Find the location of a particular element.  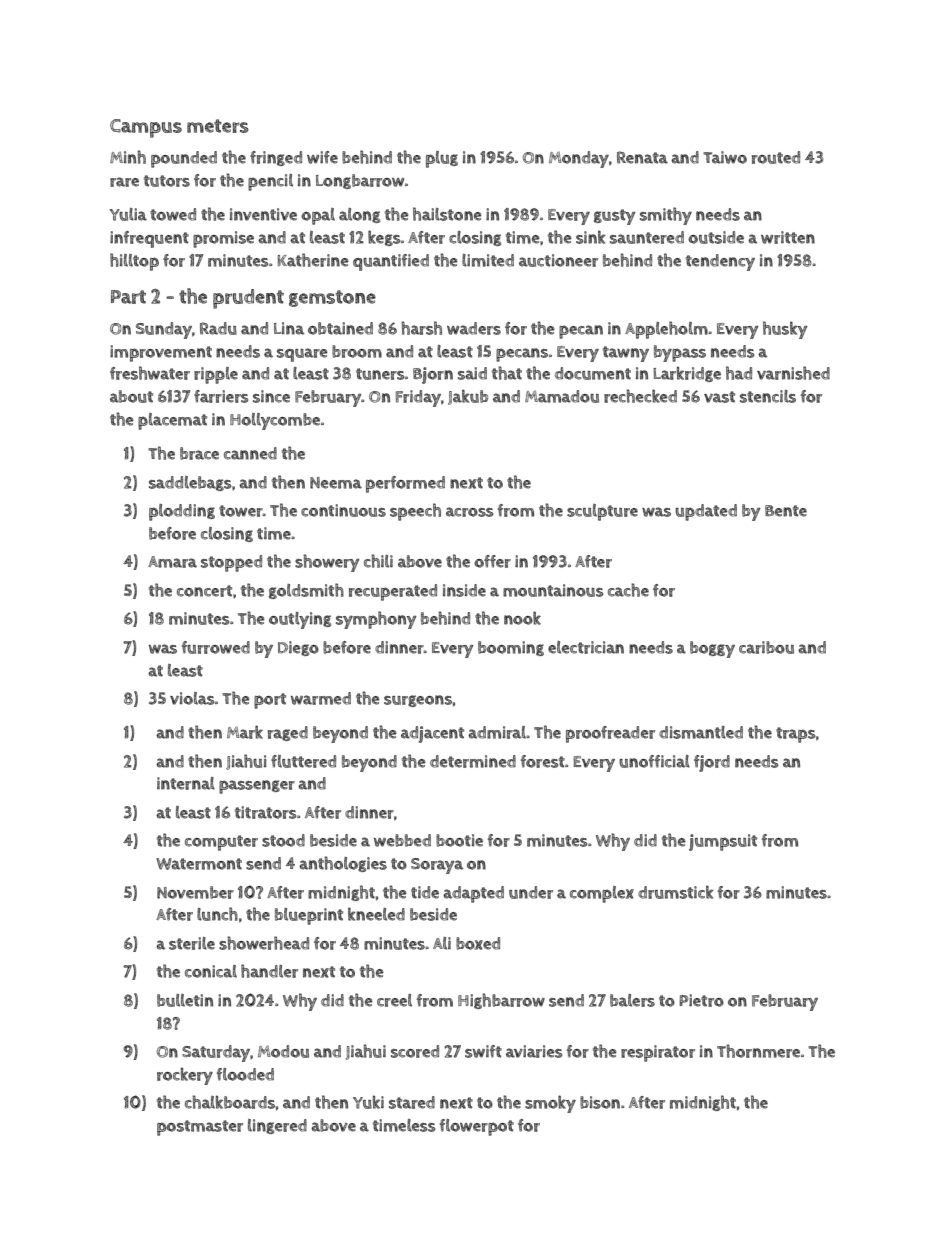

Taiwo is located at coordinates (725, 157).
